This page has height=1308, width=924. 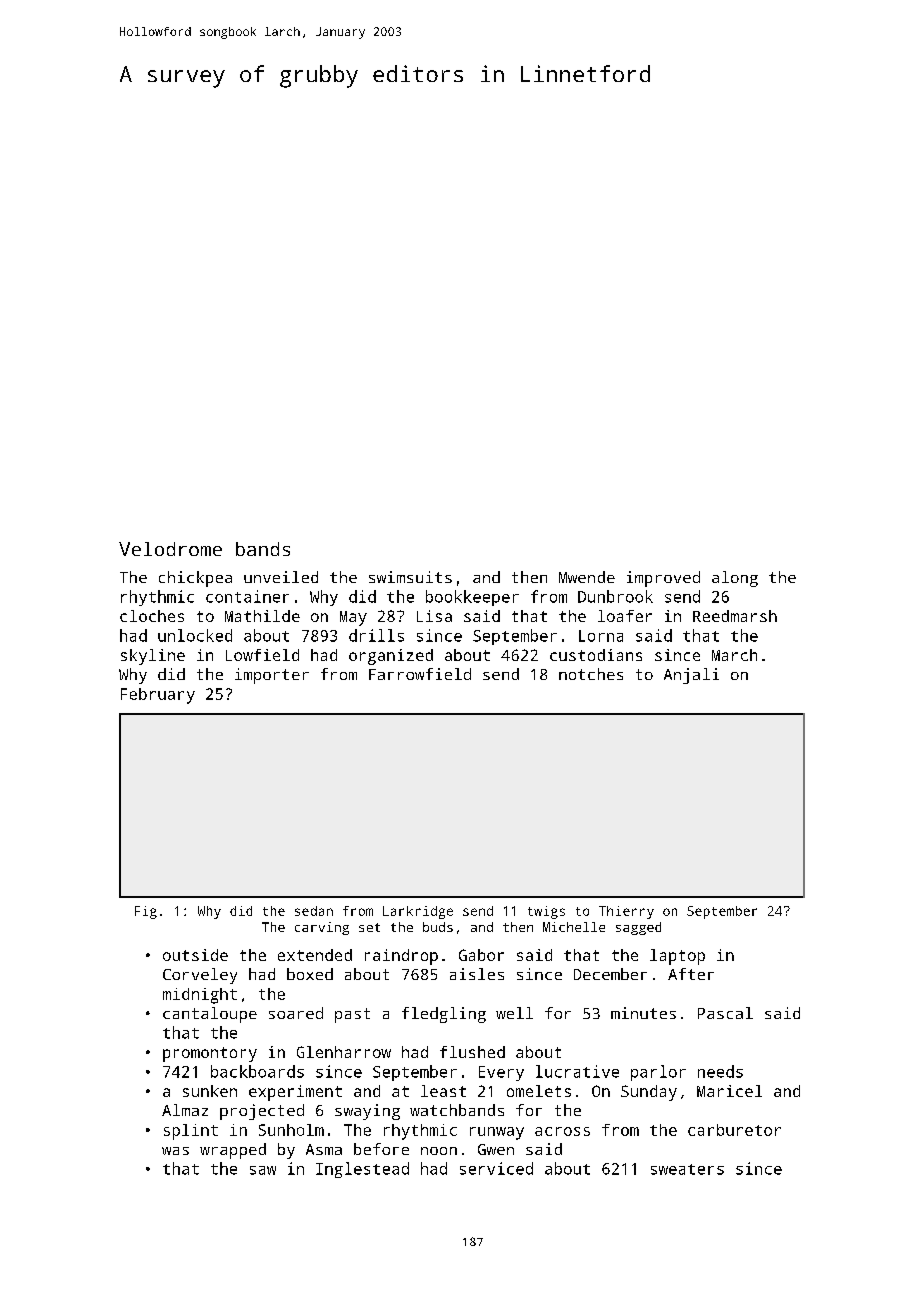 What do you see at coordinates (496, 1168) in the page?
I see `serviced` at bounding box center [496, 1168].
